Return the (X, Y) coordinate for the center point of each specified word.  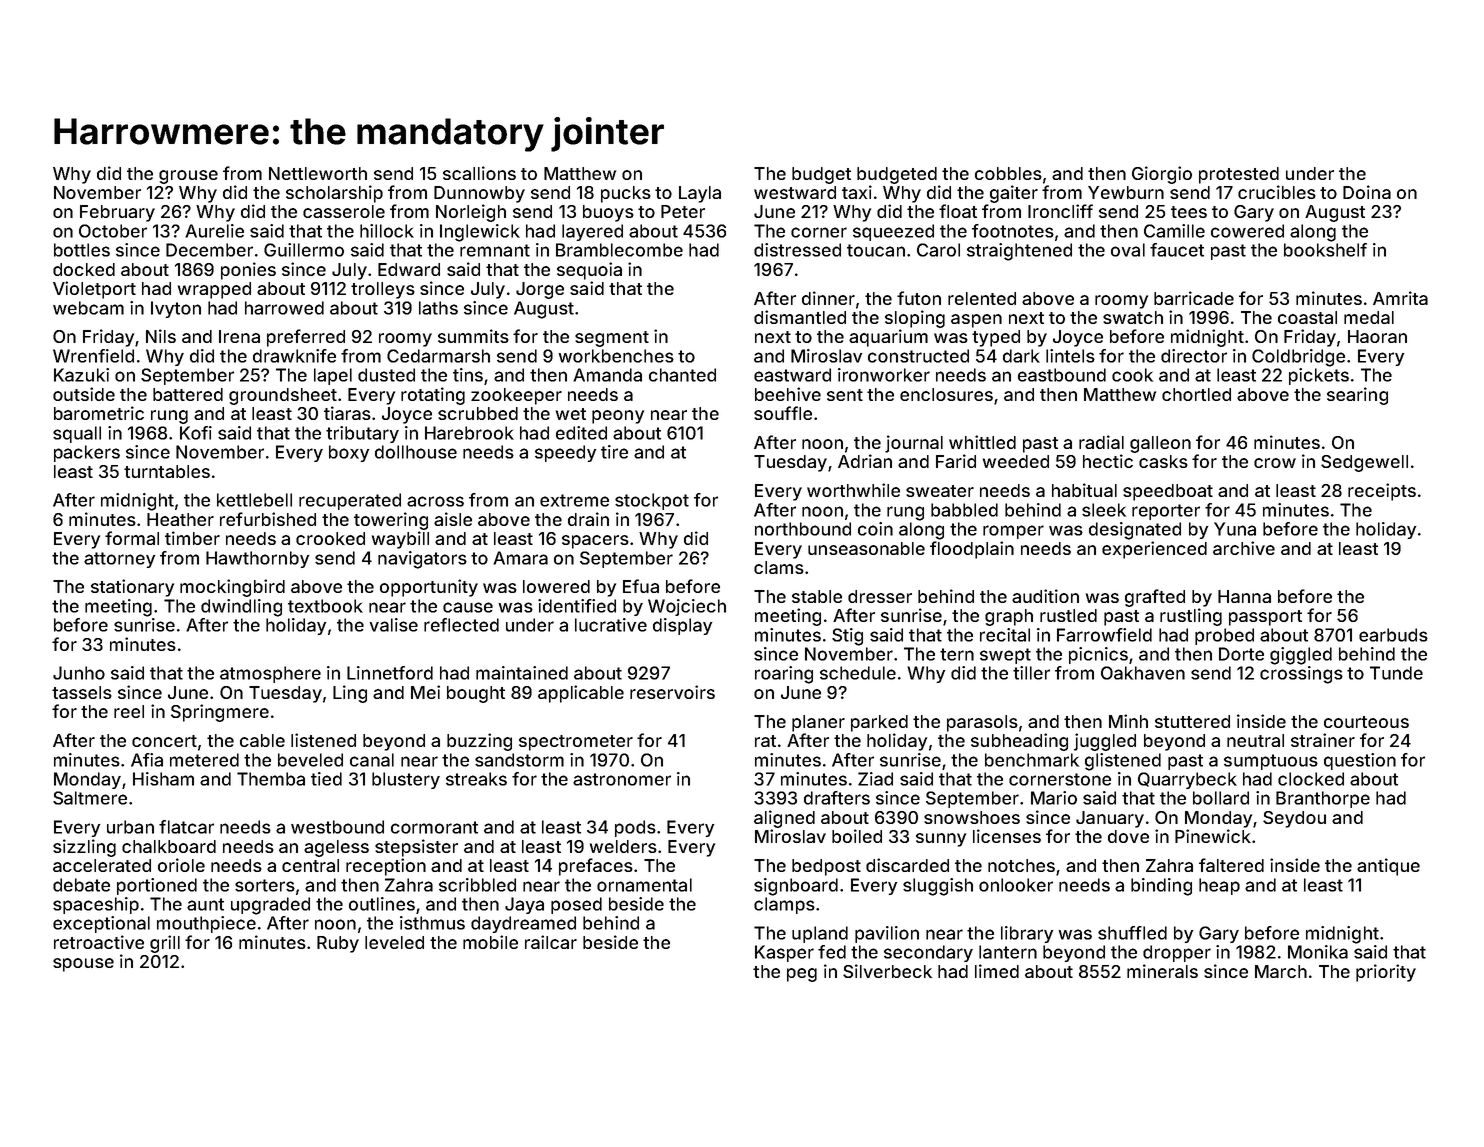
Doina (1367, 192)
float (958, 211)
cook (1132, 375)
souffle (783, 413)
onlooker (1016, 885)
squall (77, 434)
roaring (784, 675)
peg (802, 975)
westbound (337, 827)
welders (623, 846)
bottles (82, 250)
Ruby (338, 944)
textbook (325, 606)
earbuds (1393, 635)
